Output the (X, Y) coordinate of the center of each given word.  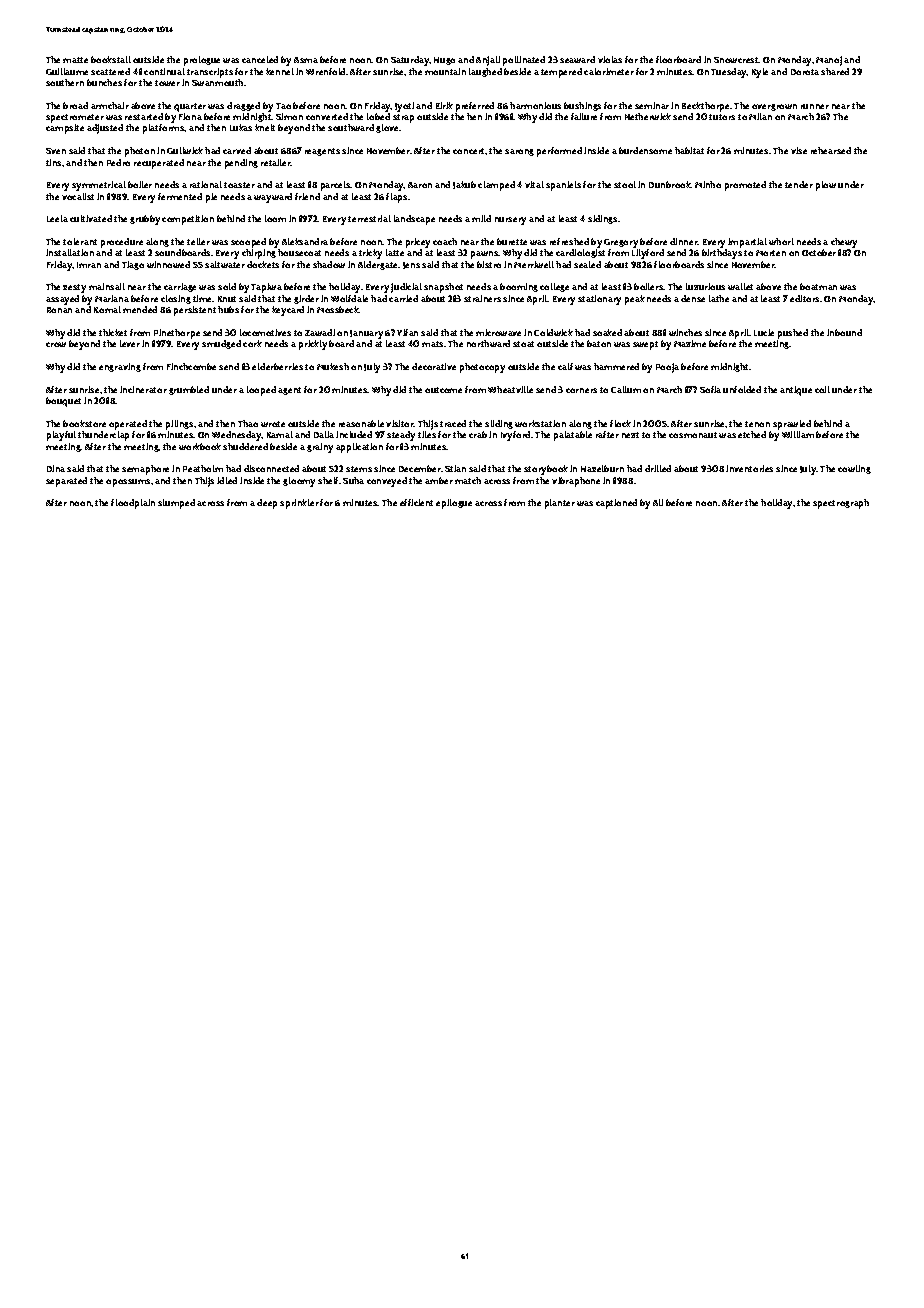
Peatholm (203, 468)
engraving (120, 367)
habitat (689, 150)
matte (75, 60)
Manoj (829, 61)
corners (581, 390)
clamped (496, 186)
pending (241, 164)
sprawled (792, 425)
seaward (577, 59)
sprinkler (299, 504)
